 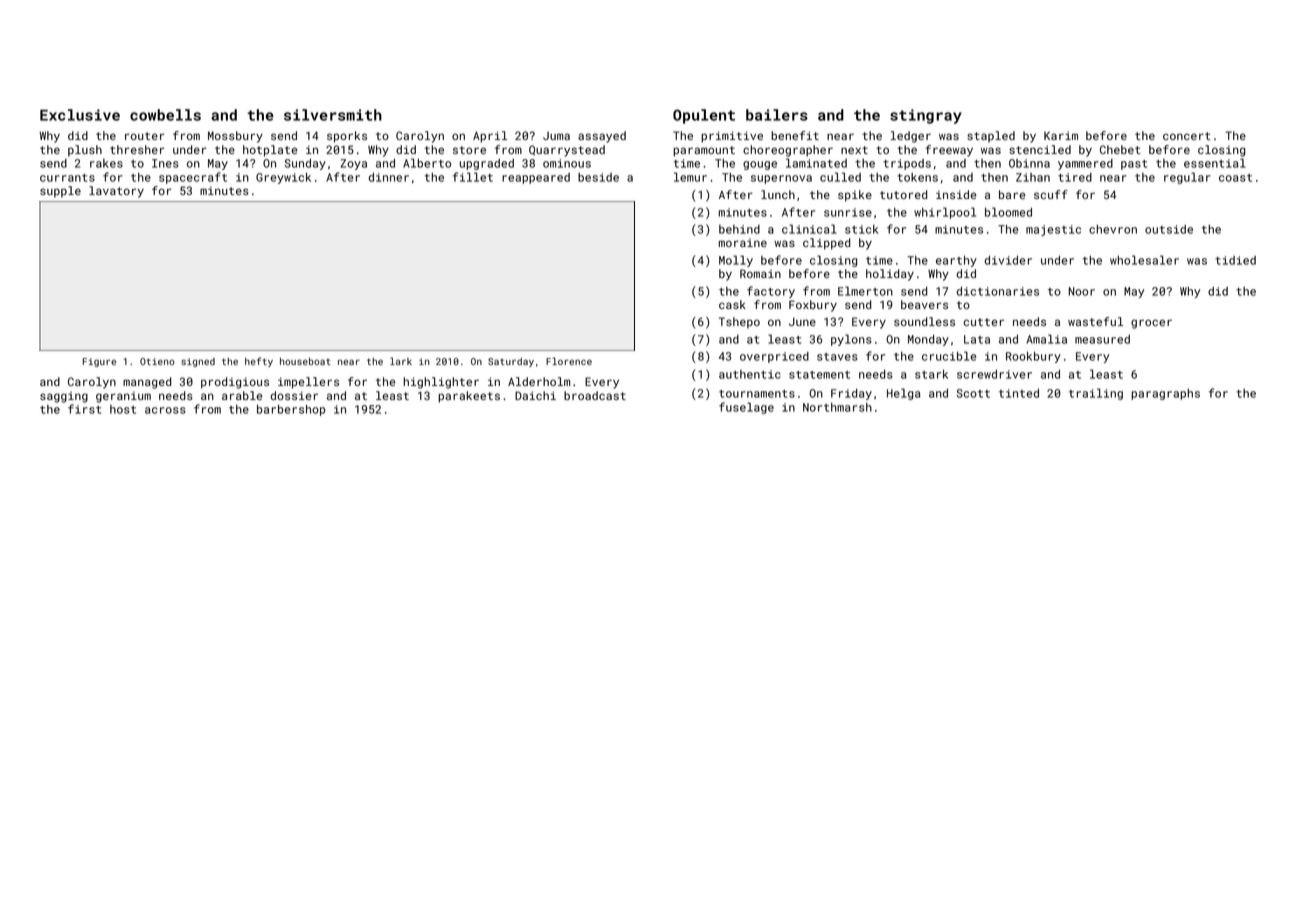 I want to click on benefit, so click(x=795, y=135).
